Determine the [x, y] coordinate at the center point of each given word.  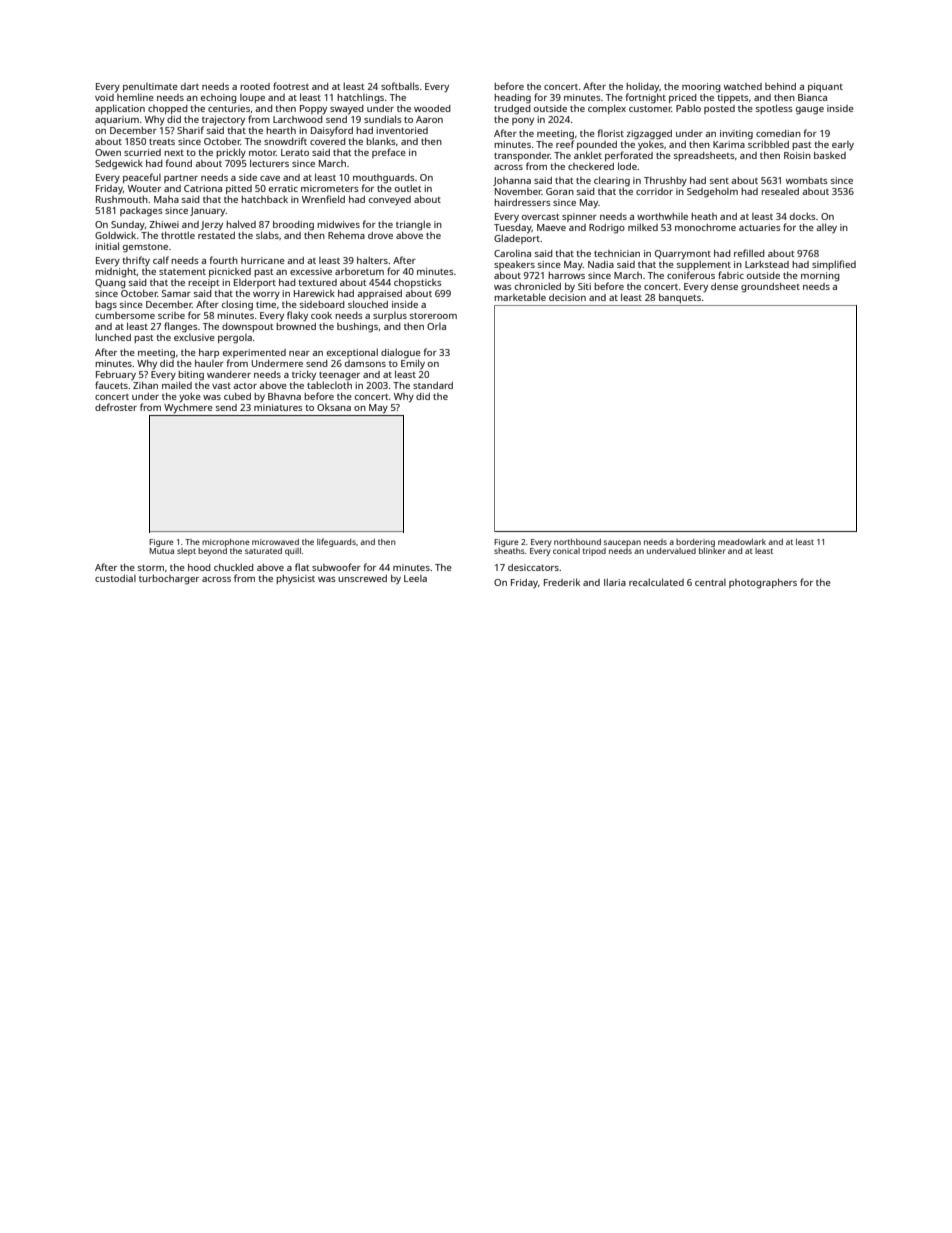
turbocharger [169, 580]
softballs [400, 86]
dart [190, 86]
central [710, 582]
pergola [235, 339]
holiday [643, 87]
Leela [415, 578]
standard [433, 385]
